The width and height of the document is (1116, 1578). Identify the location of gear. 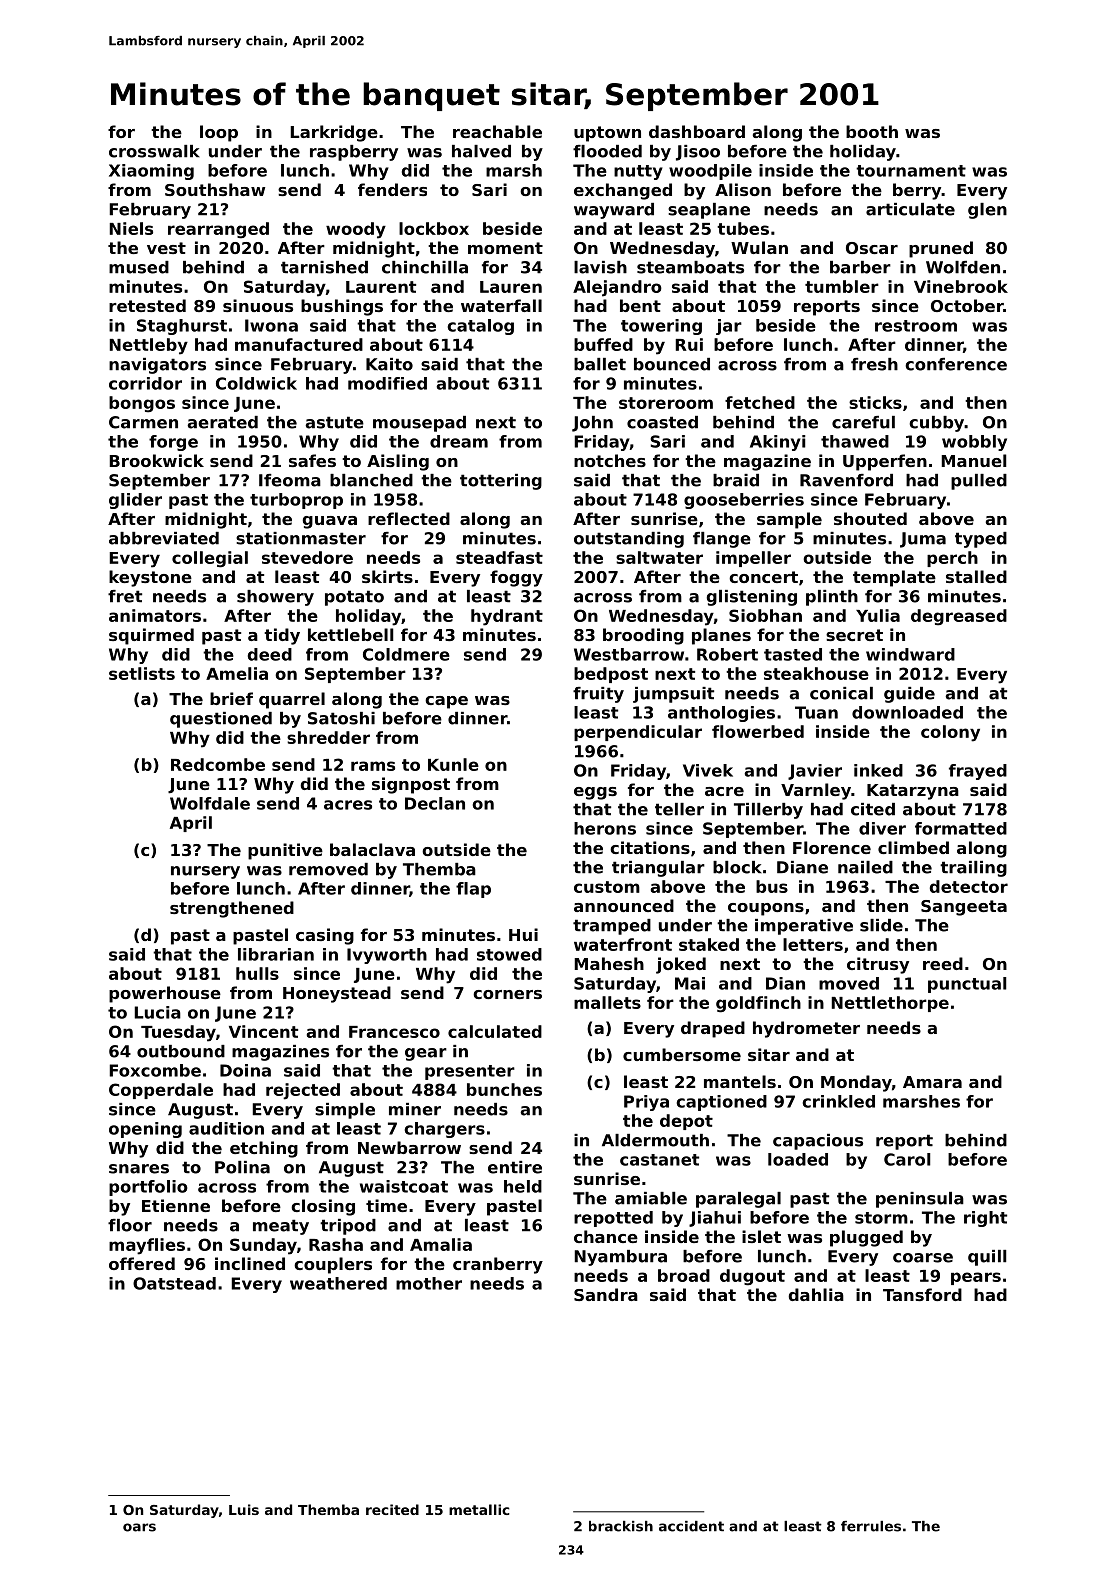
(426, 1054).
